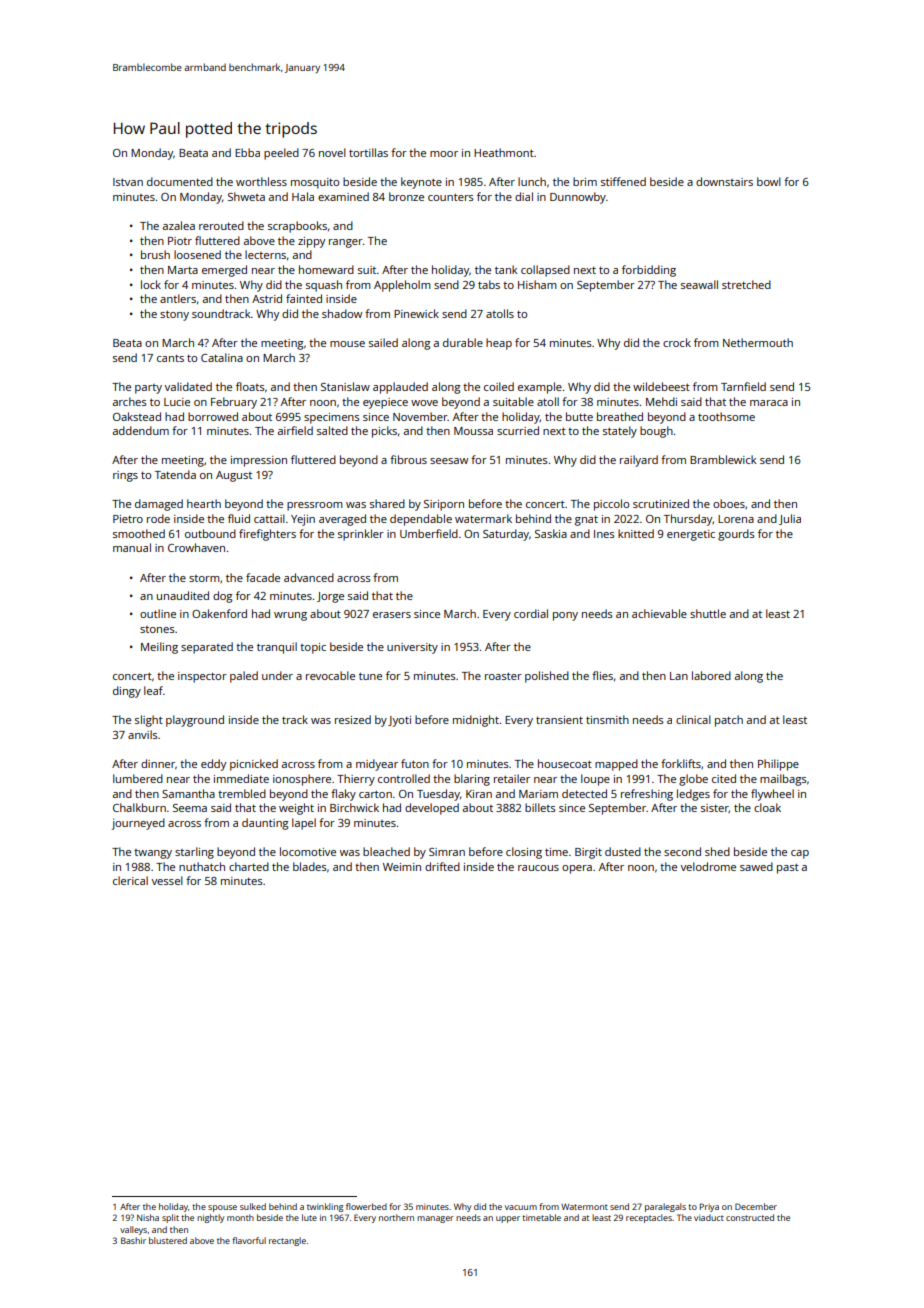 The height and width of the screenshot is (1308, 924). What do you see at coordinates (540, 807) in the screenshot?
I see `billets` at bounding box center [540, 807].
